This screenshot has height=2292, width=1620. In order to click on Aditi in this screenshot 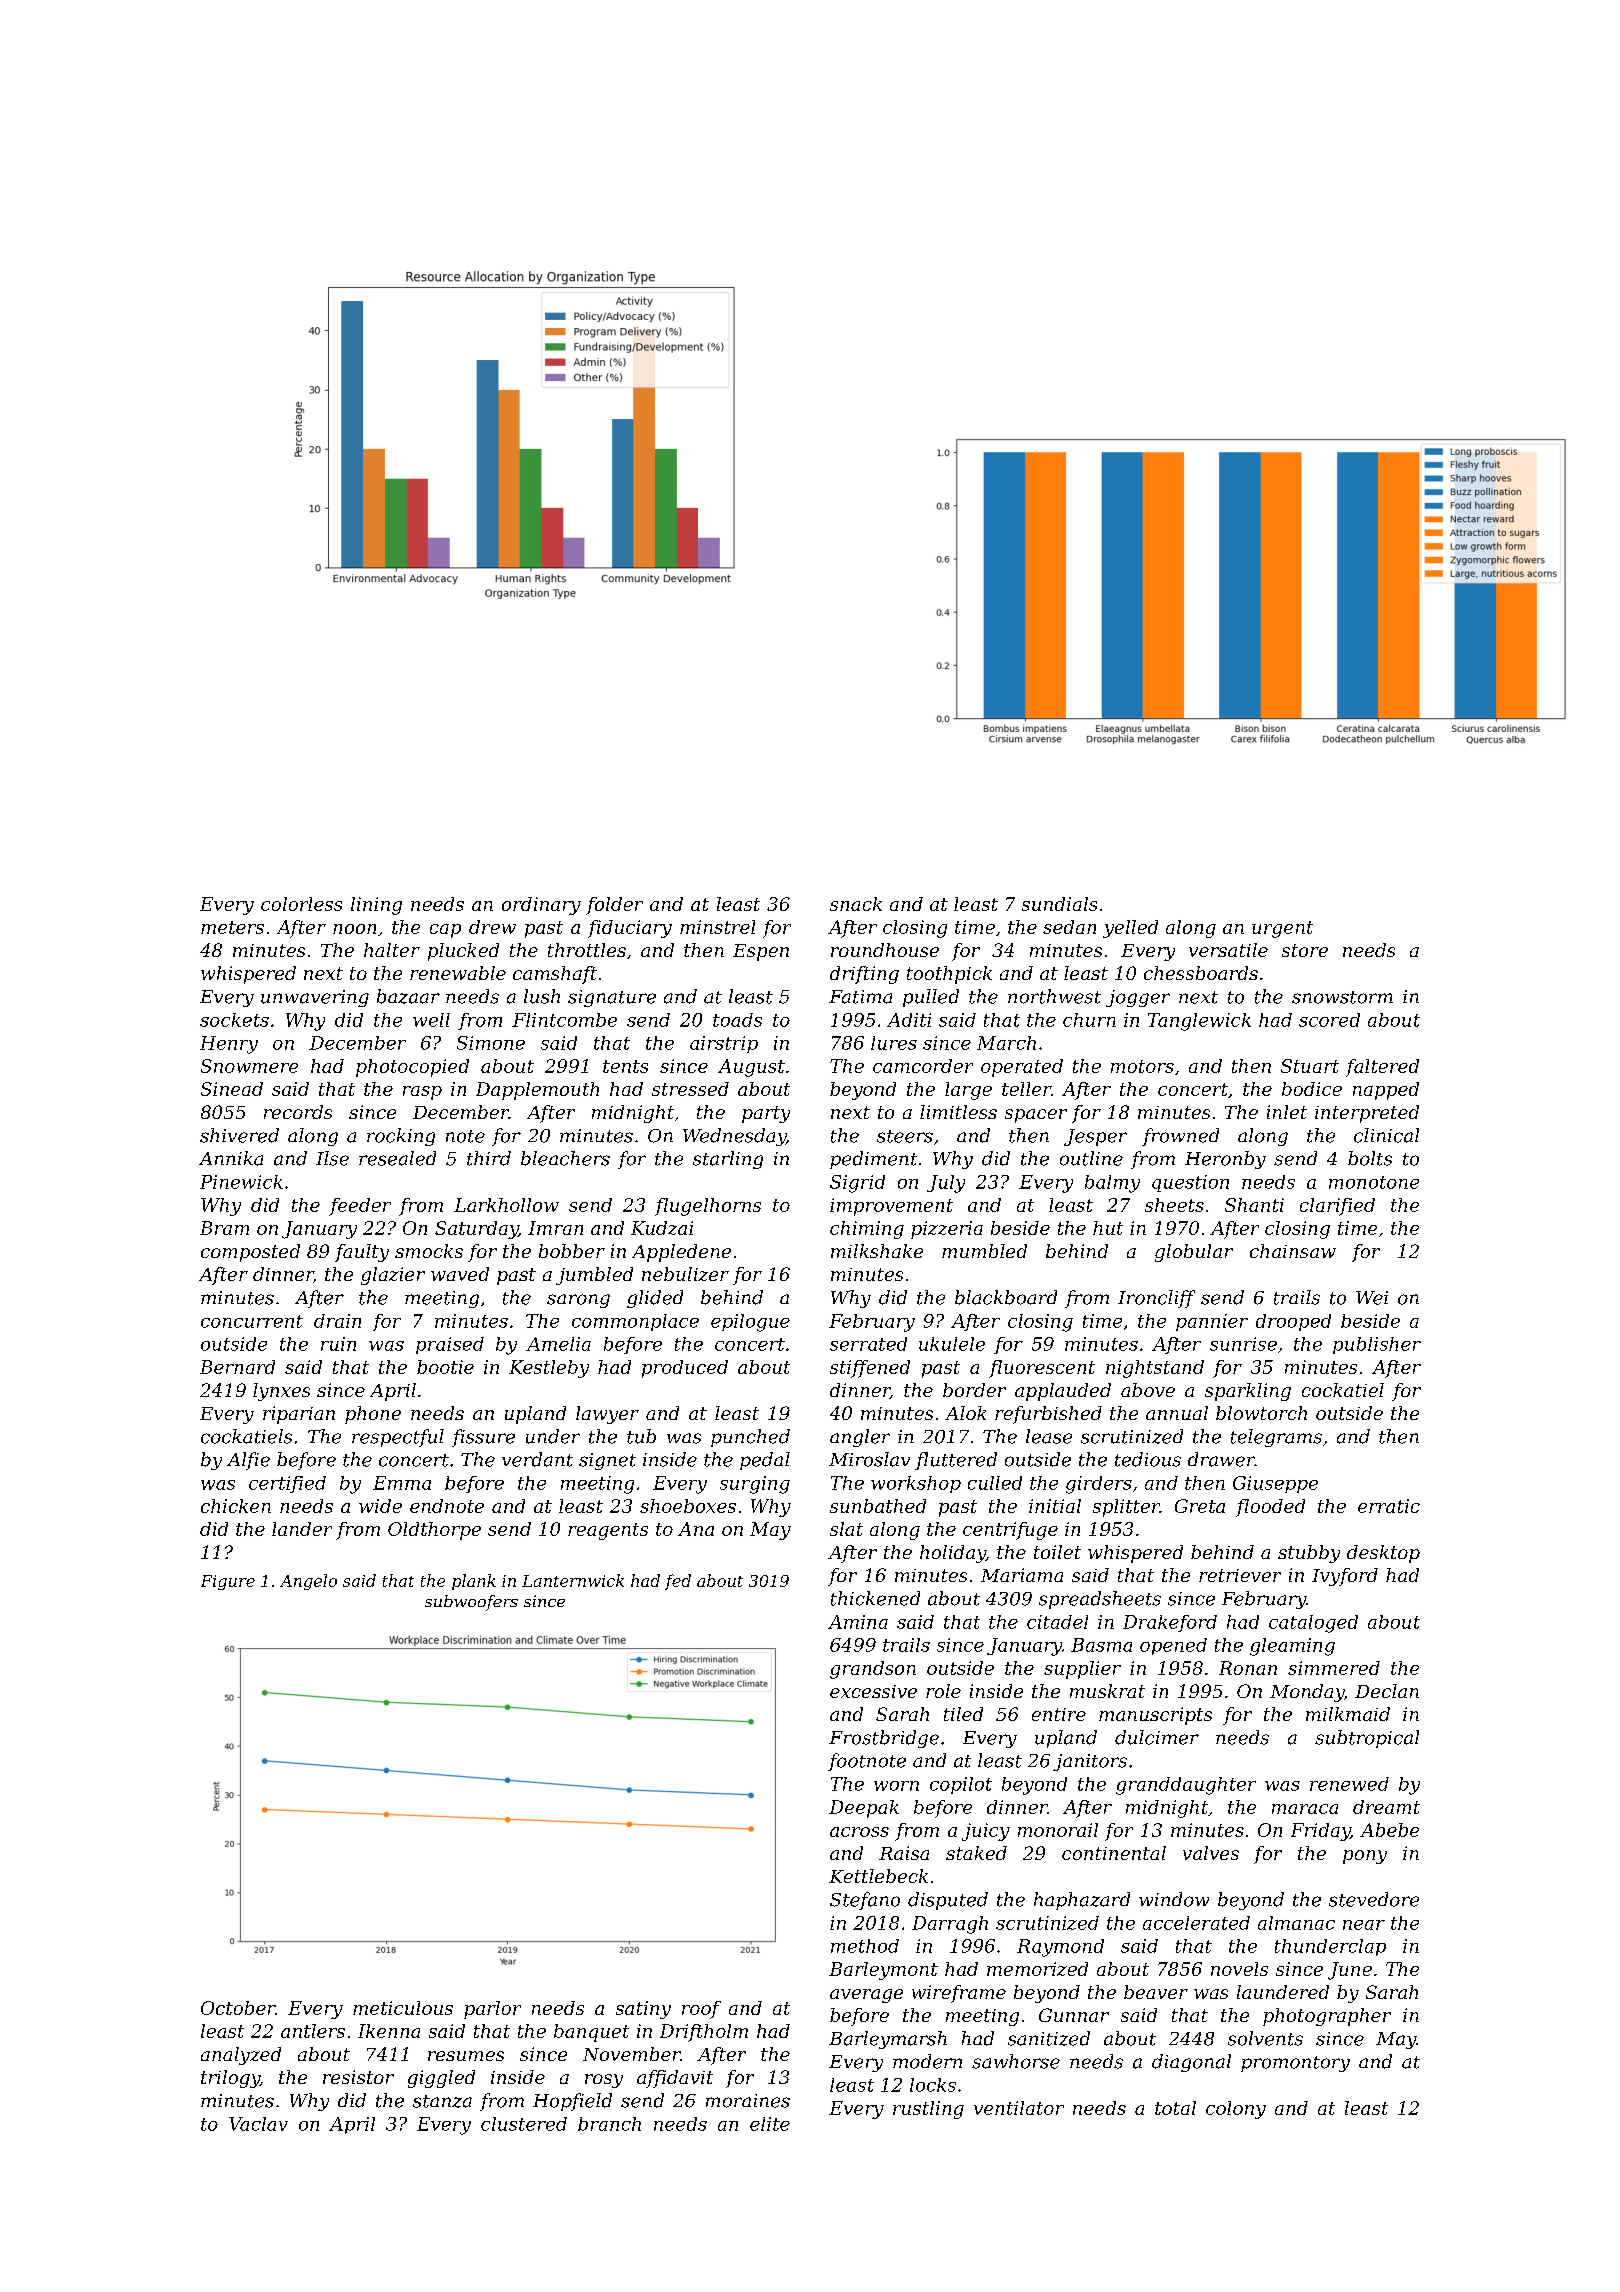, I will do `click(909, 1020)`.
